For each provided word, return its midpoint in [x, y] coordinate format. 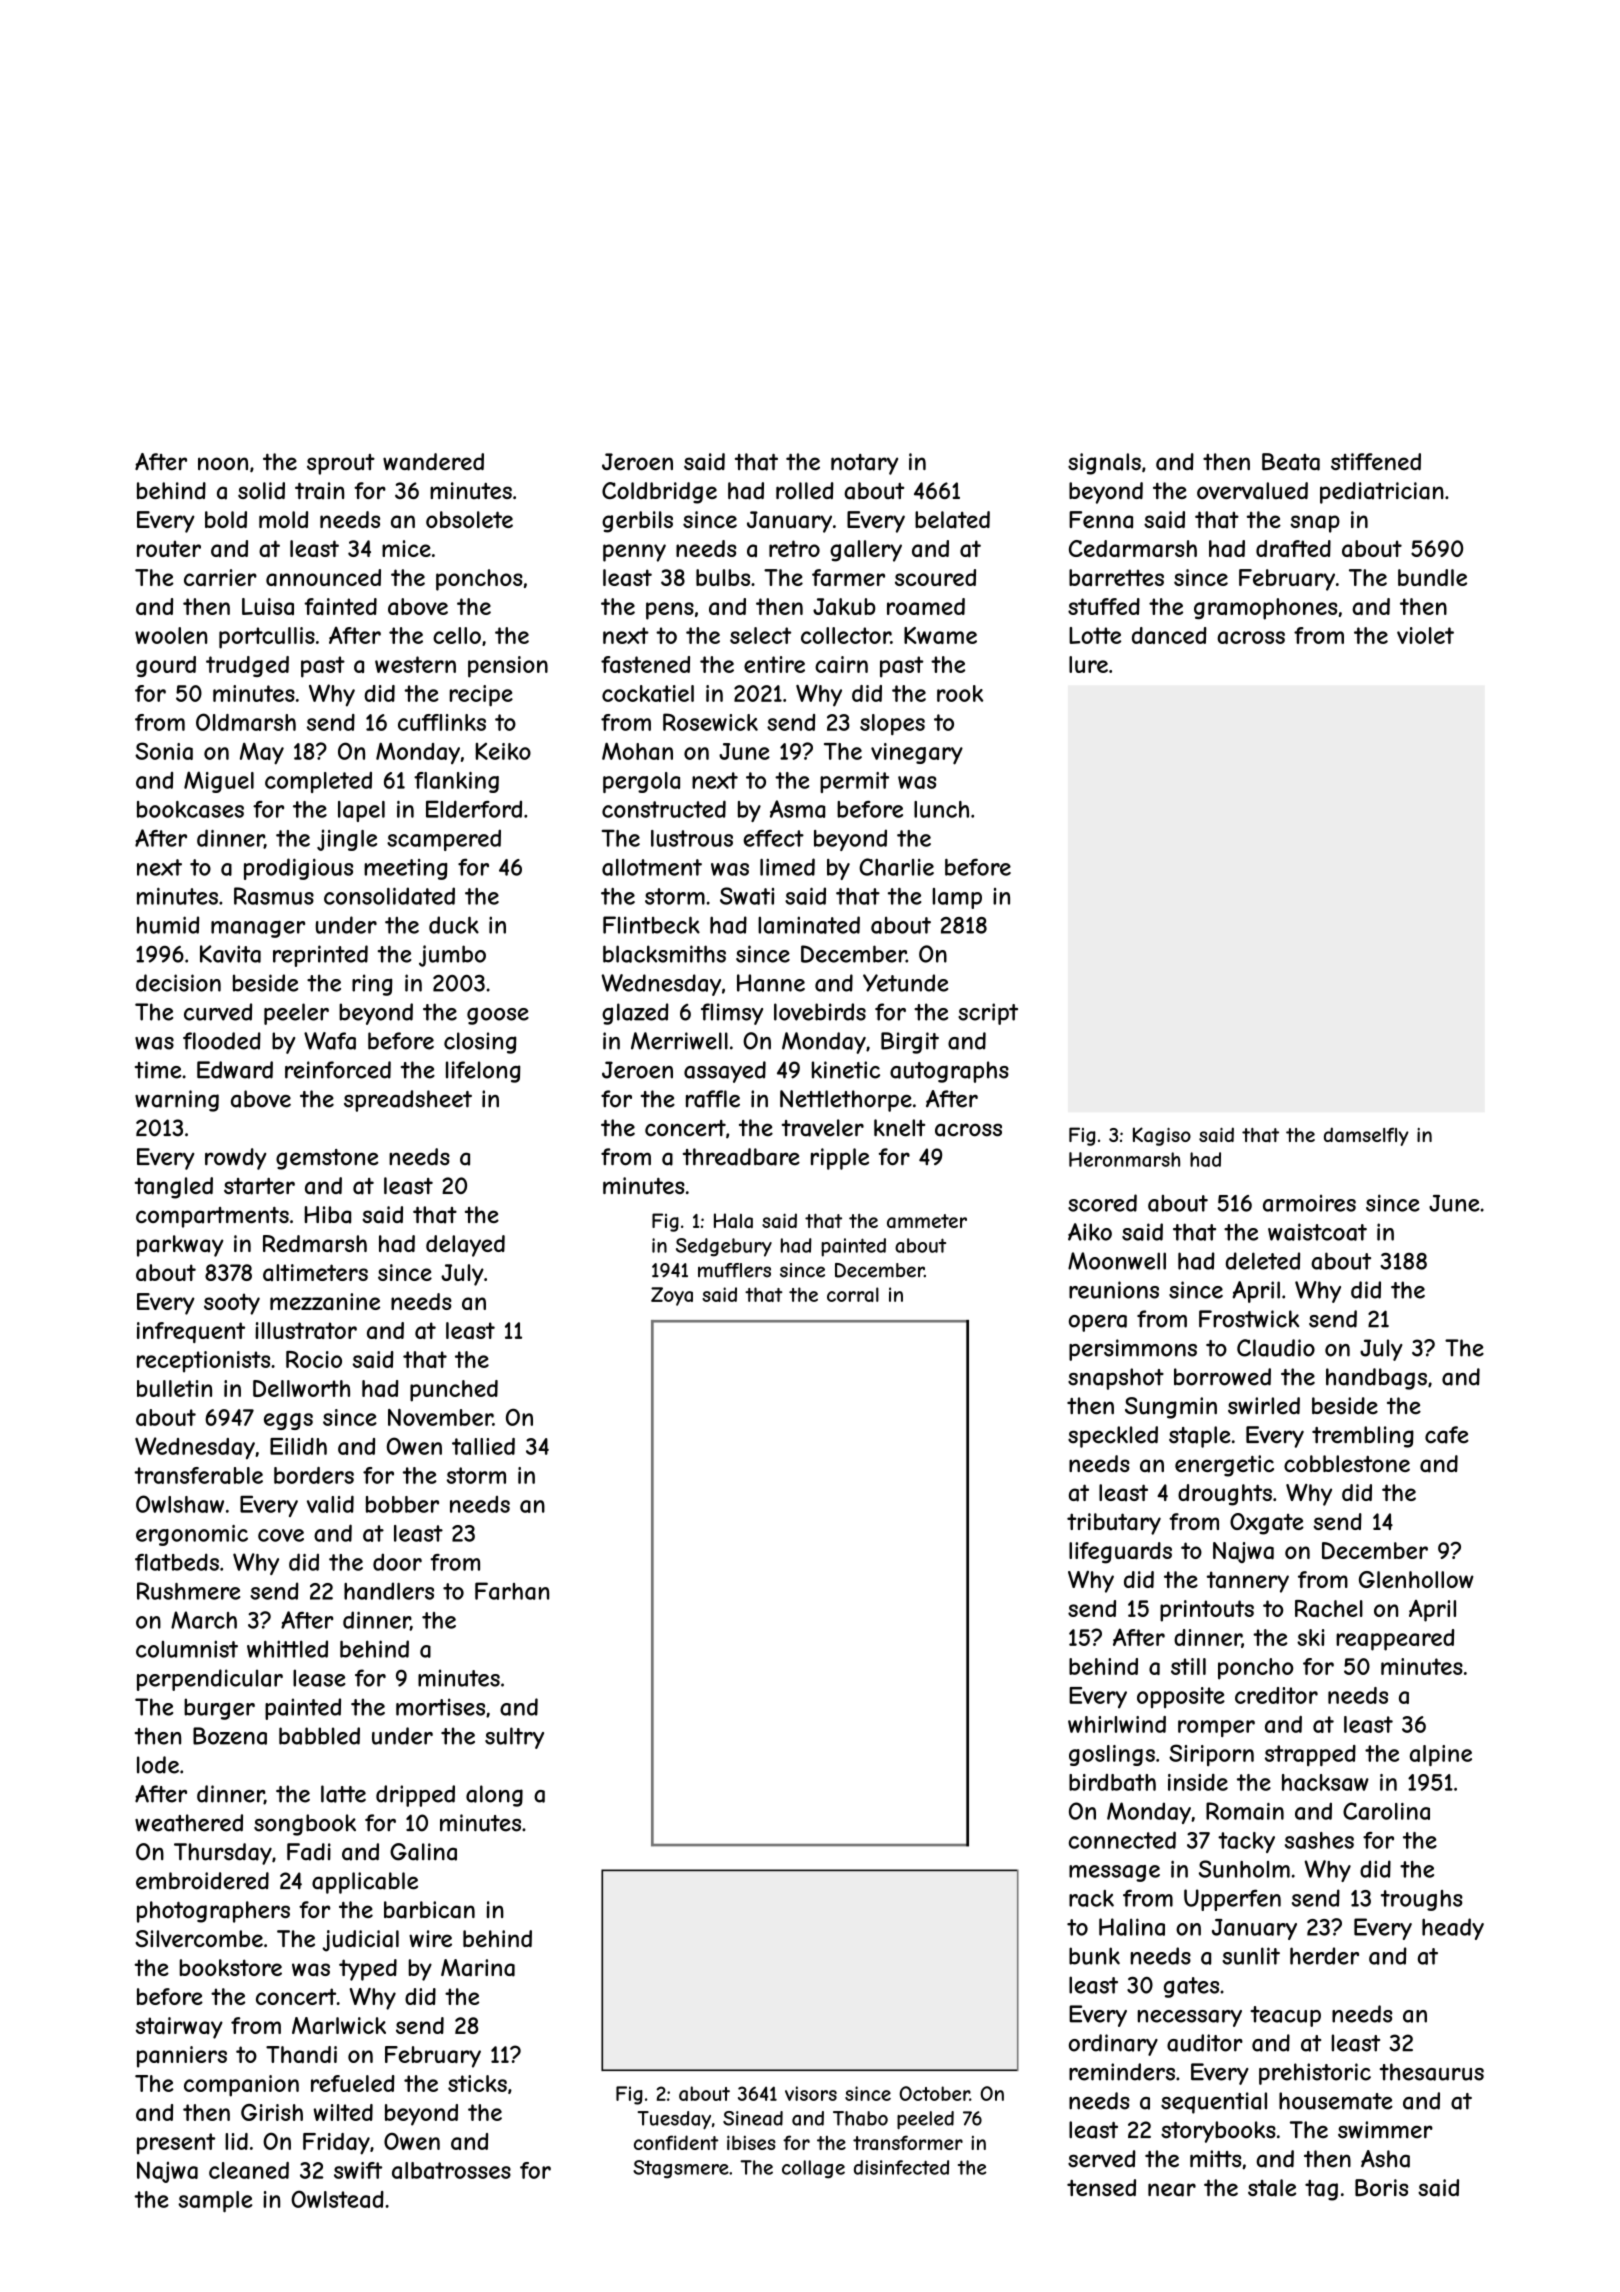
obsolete [469, 519]
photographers [213, 1912]
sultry [514, 1738]
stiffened [1376, 461]
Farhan [512, 1591]
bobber [402, 1504]
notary [864, 464]
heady [1453, 1929]
